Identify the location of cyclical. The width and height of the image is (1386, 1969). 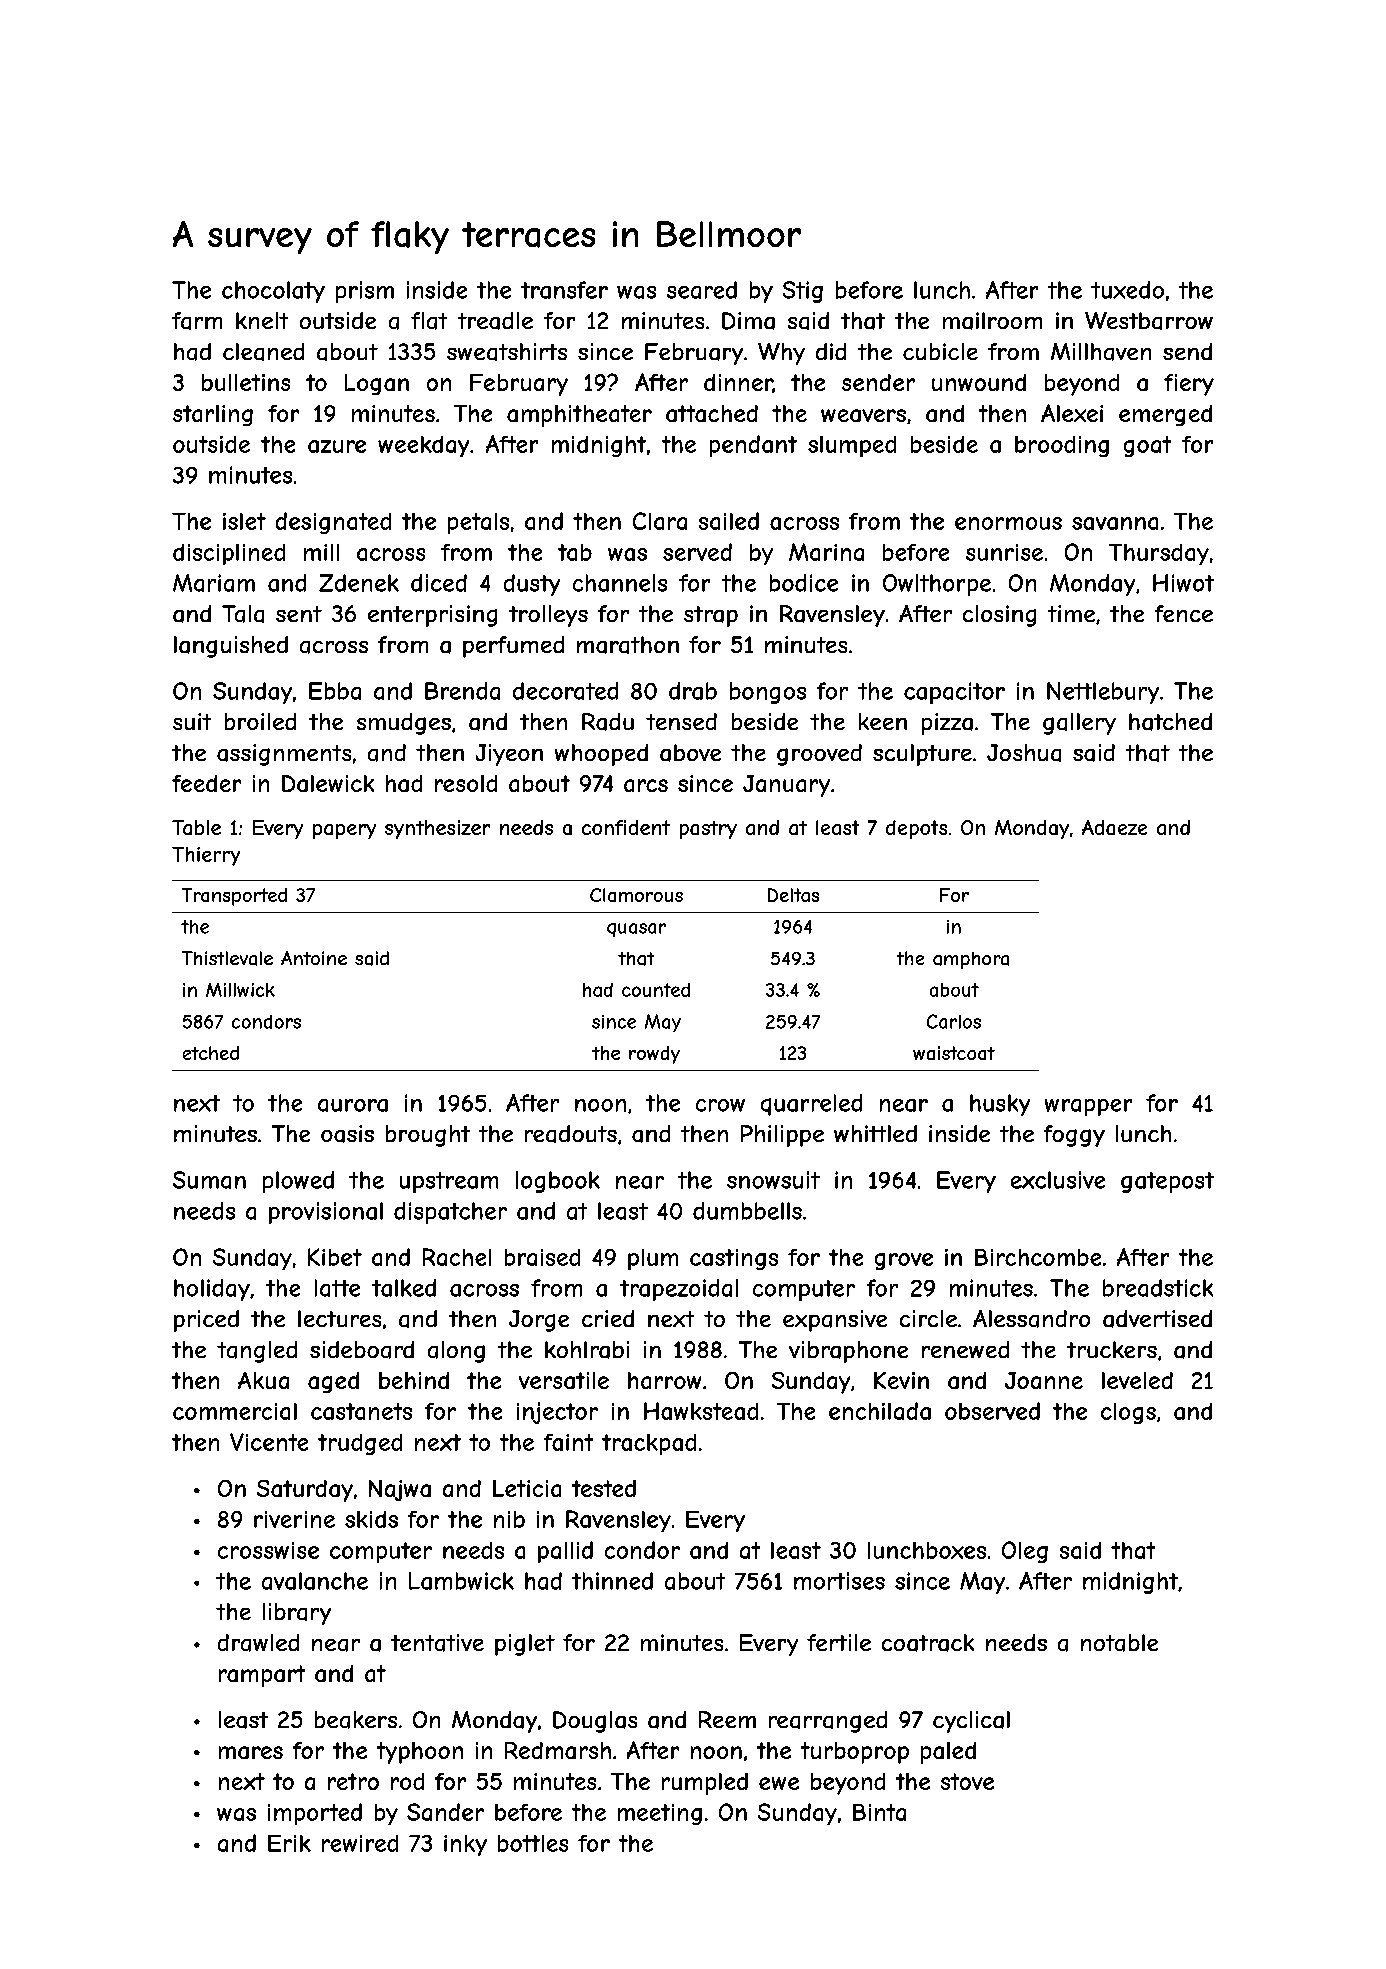
(971, 1722).
